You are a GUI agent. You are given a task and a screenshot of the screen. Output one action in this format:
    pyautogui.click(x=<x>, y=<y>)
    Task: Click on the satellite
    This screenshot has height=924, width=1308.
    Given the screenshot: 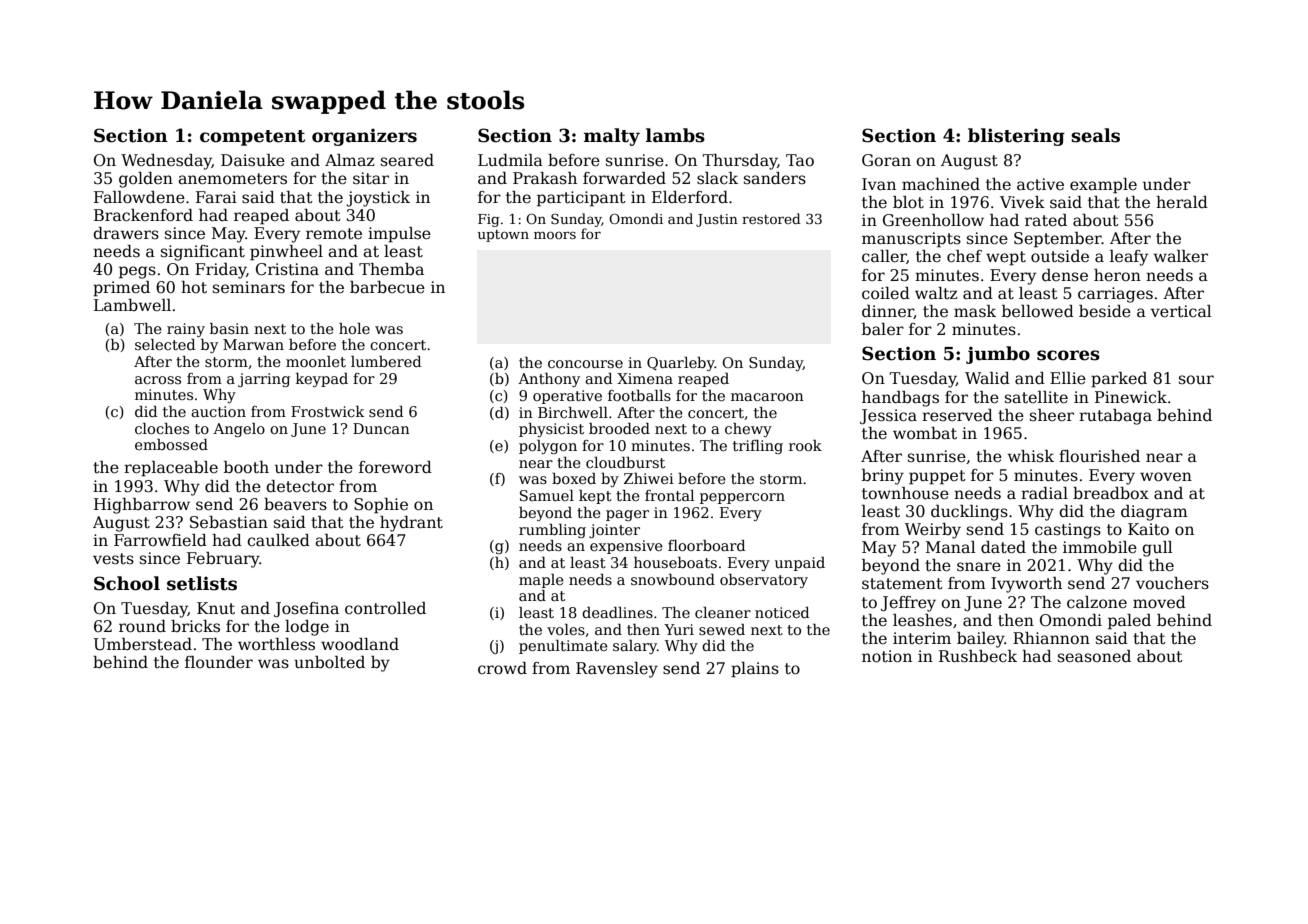 What is the action you would take?
    pyautogui.click(x=1036, y=397)
